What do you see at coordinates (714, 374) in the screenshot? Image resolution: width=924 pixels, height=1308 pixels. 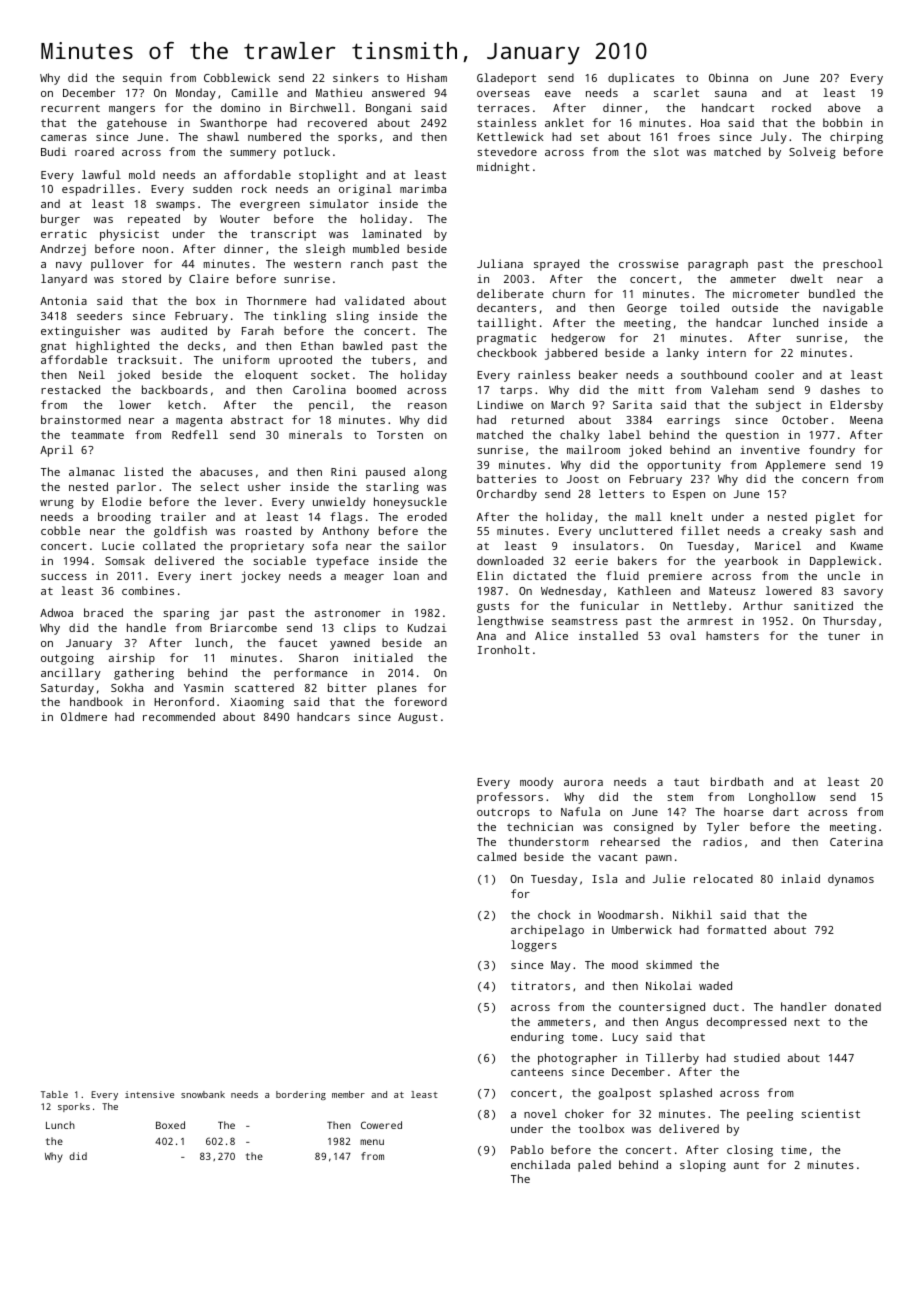 I see `southbound` at bounding box center [714, 374].
